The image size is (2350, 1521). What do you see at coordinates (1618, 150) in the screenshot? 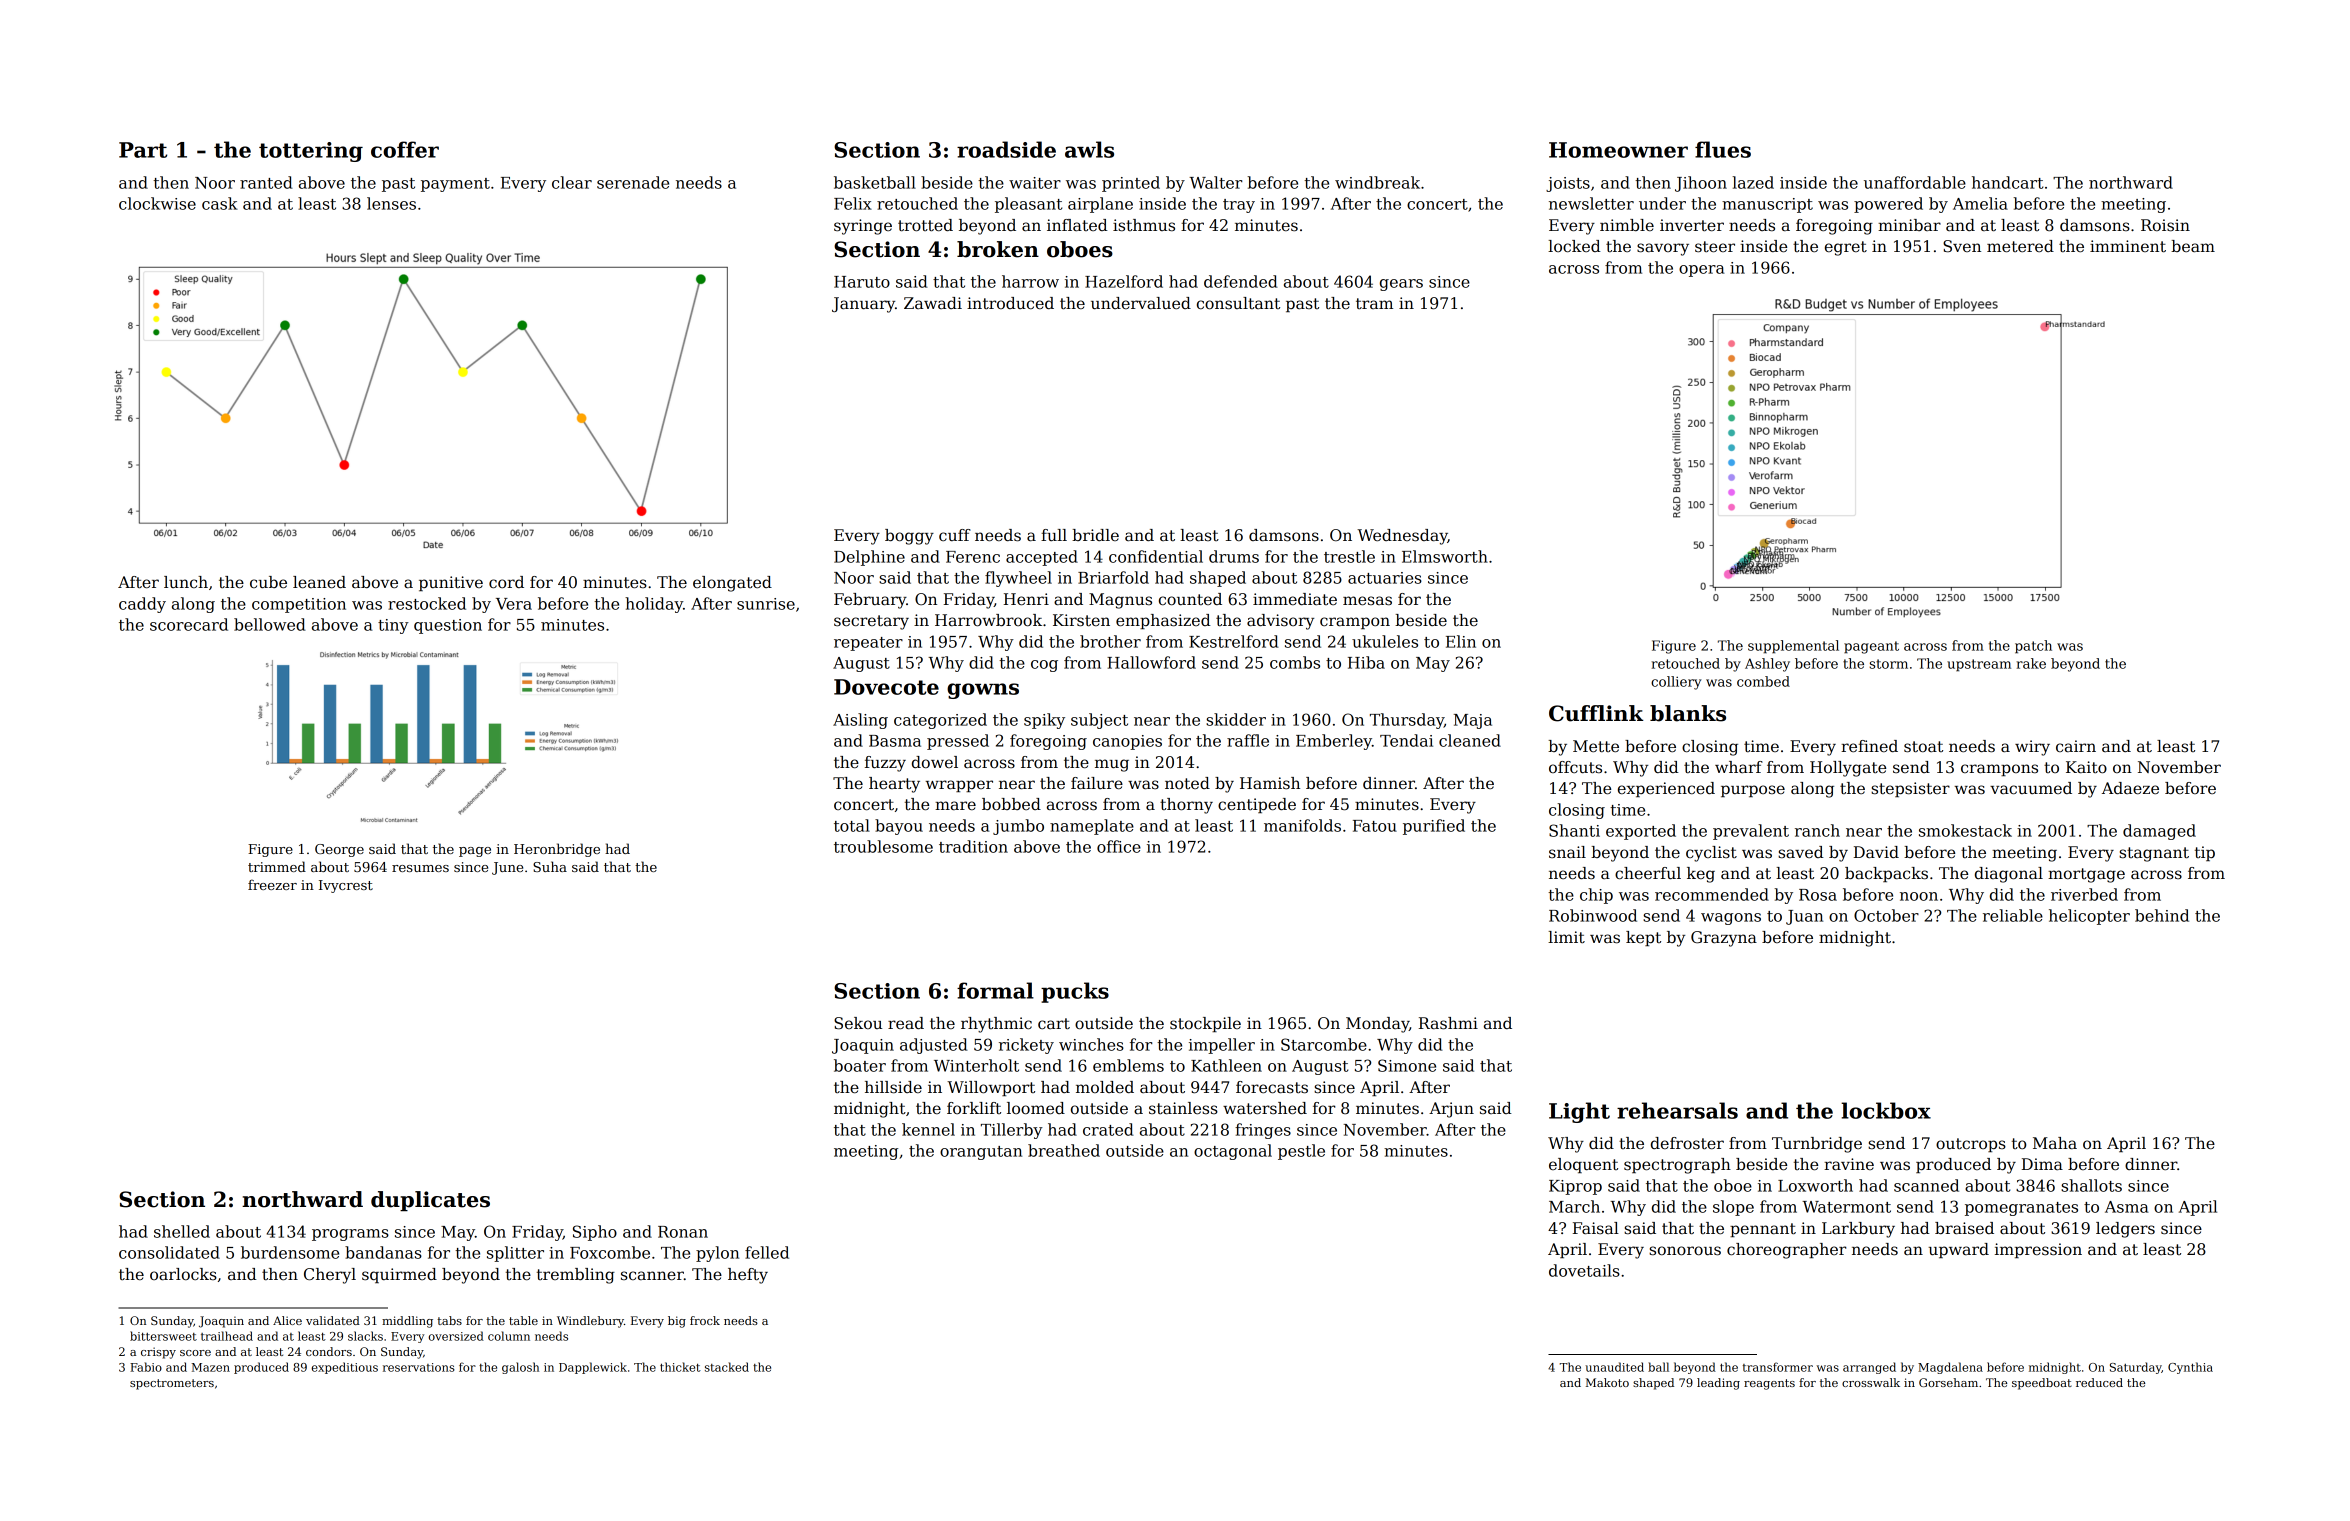
I see `Homeowner` at bounding box center [1618, 150].
